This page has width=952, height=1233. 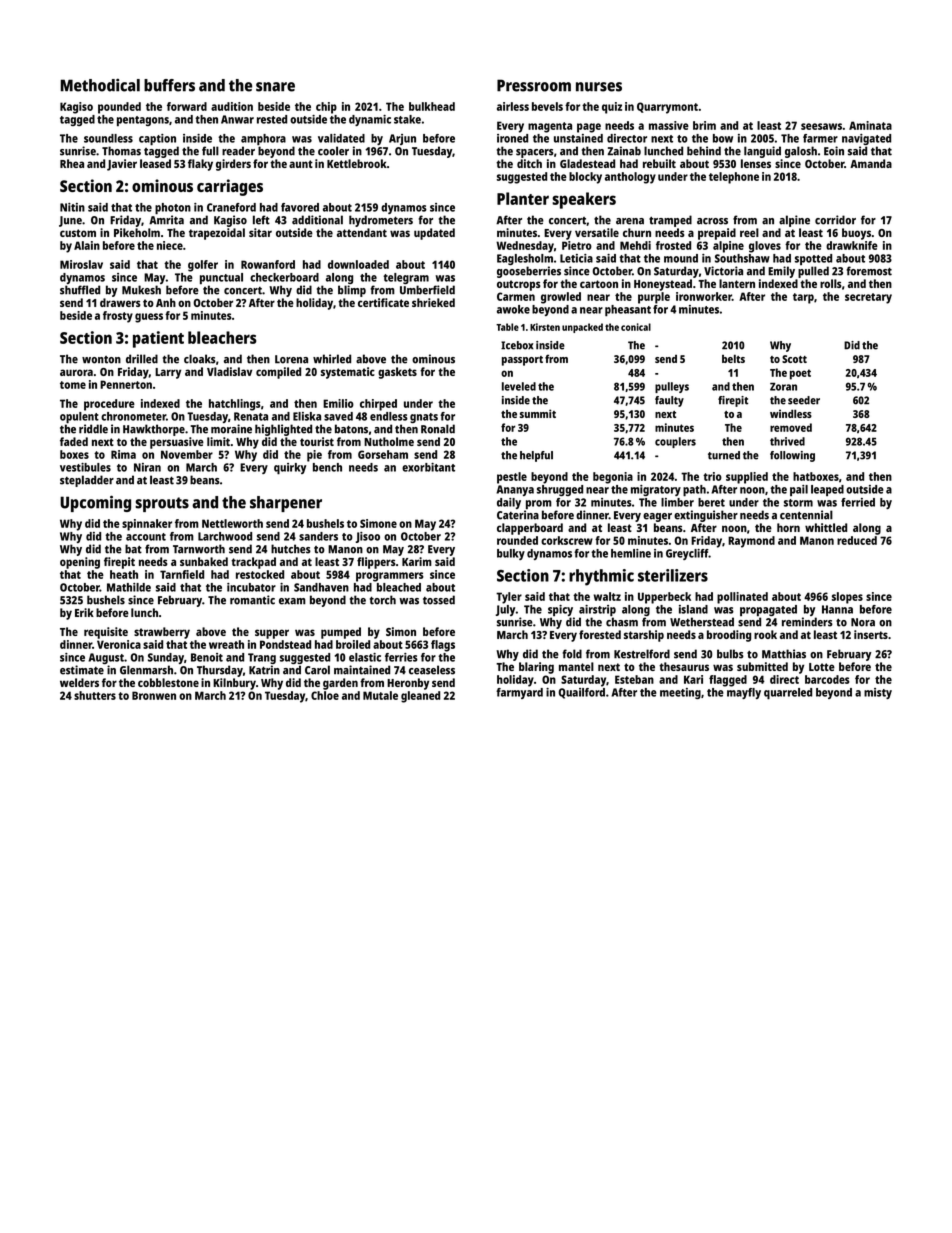 I want to click on Anwar, so click(x=237, y=119).
